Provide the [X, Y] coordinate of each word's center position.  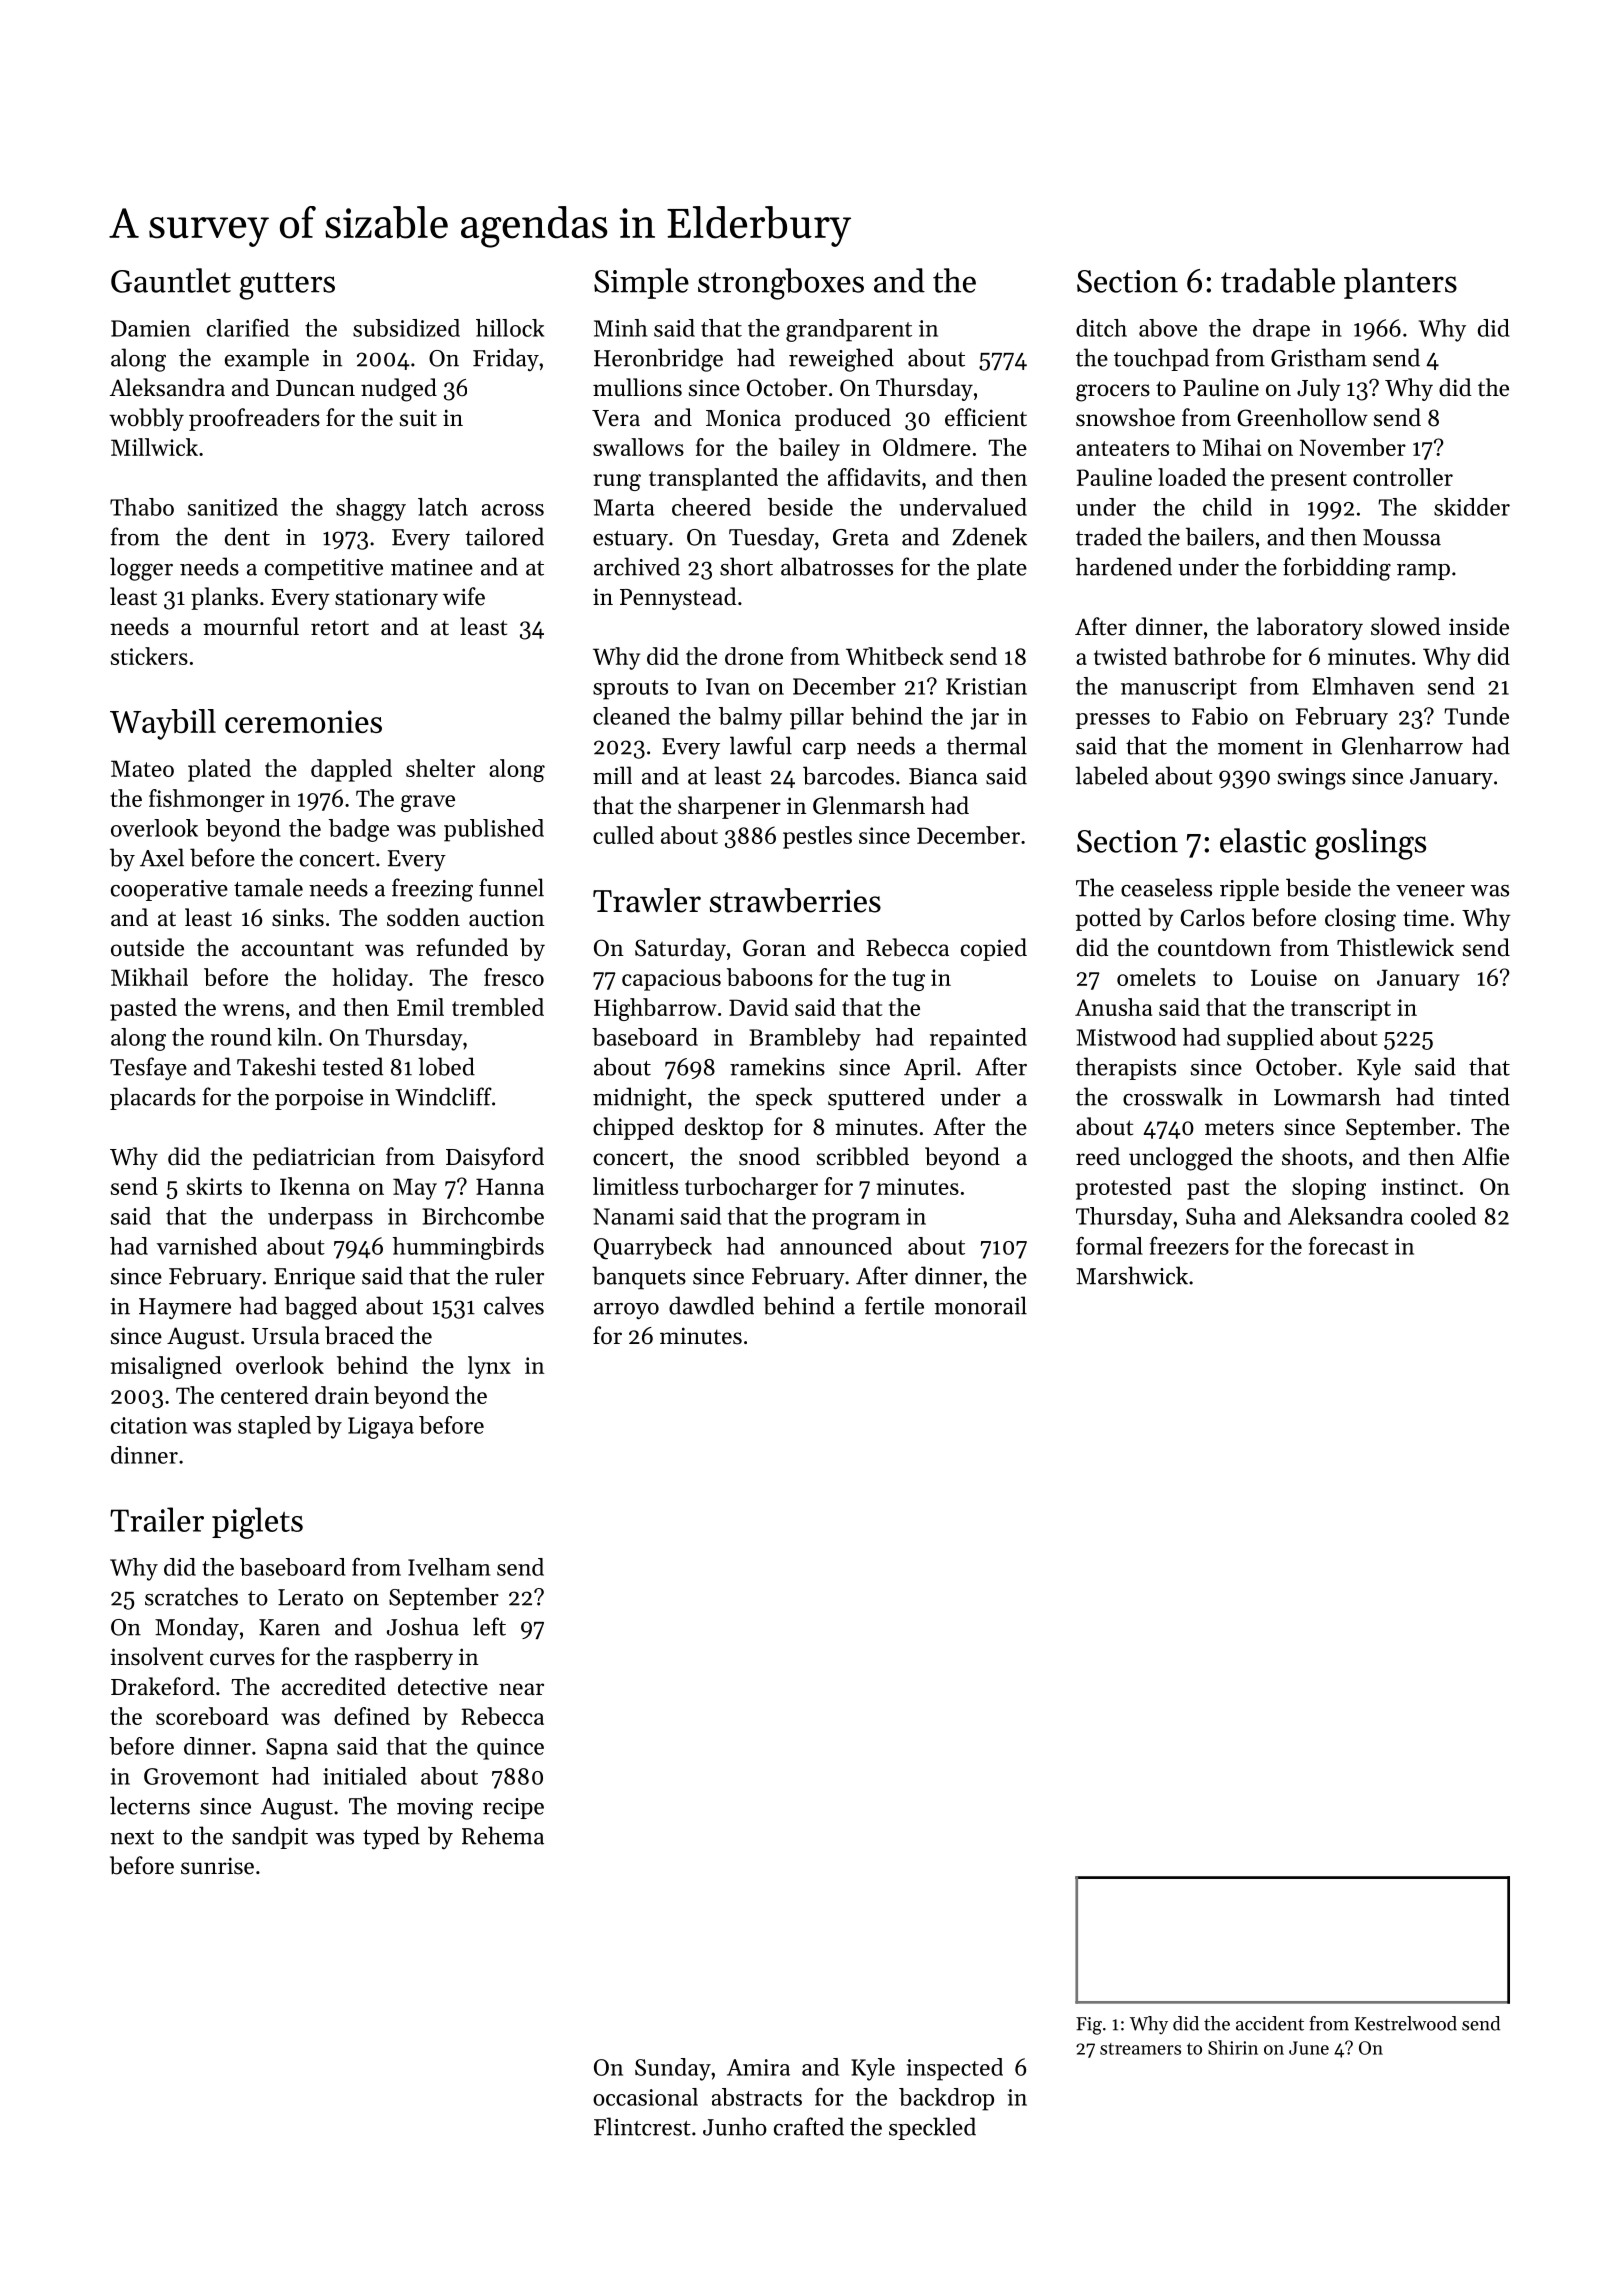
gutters [287, 286]
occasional [645, 2097]
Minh [620, 328]
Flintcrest [642, 2126]
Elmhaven [1363, 686]
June [1309, 2048]
